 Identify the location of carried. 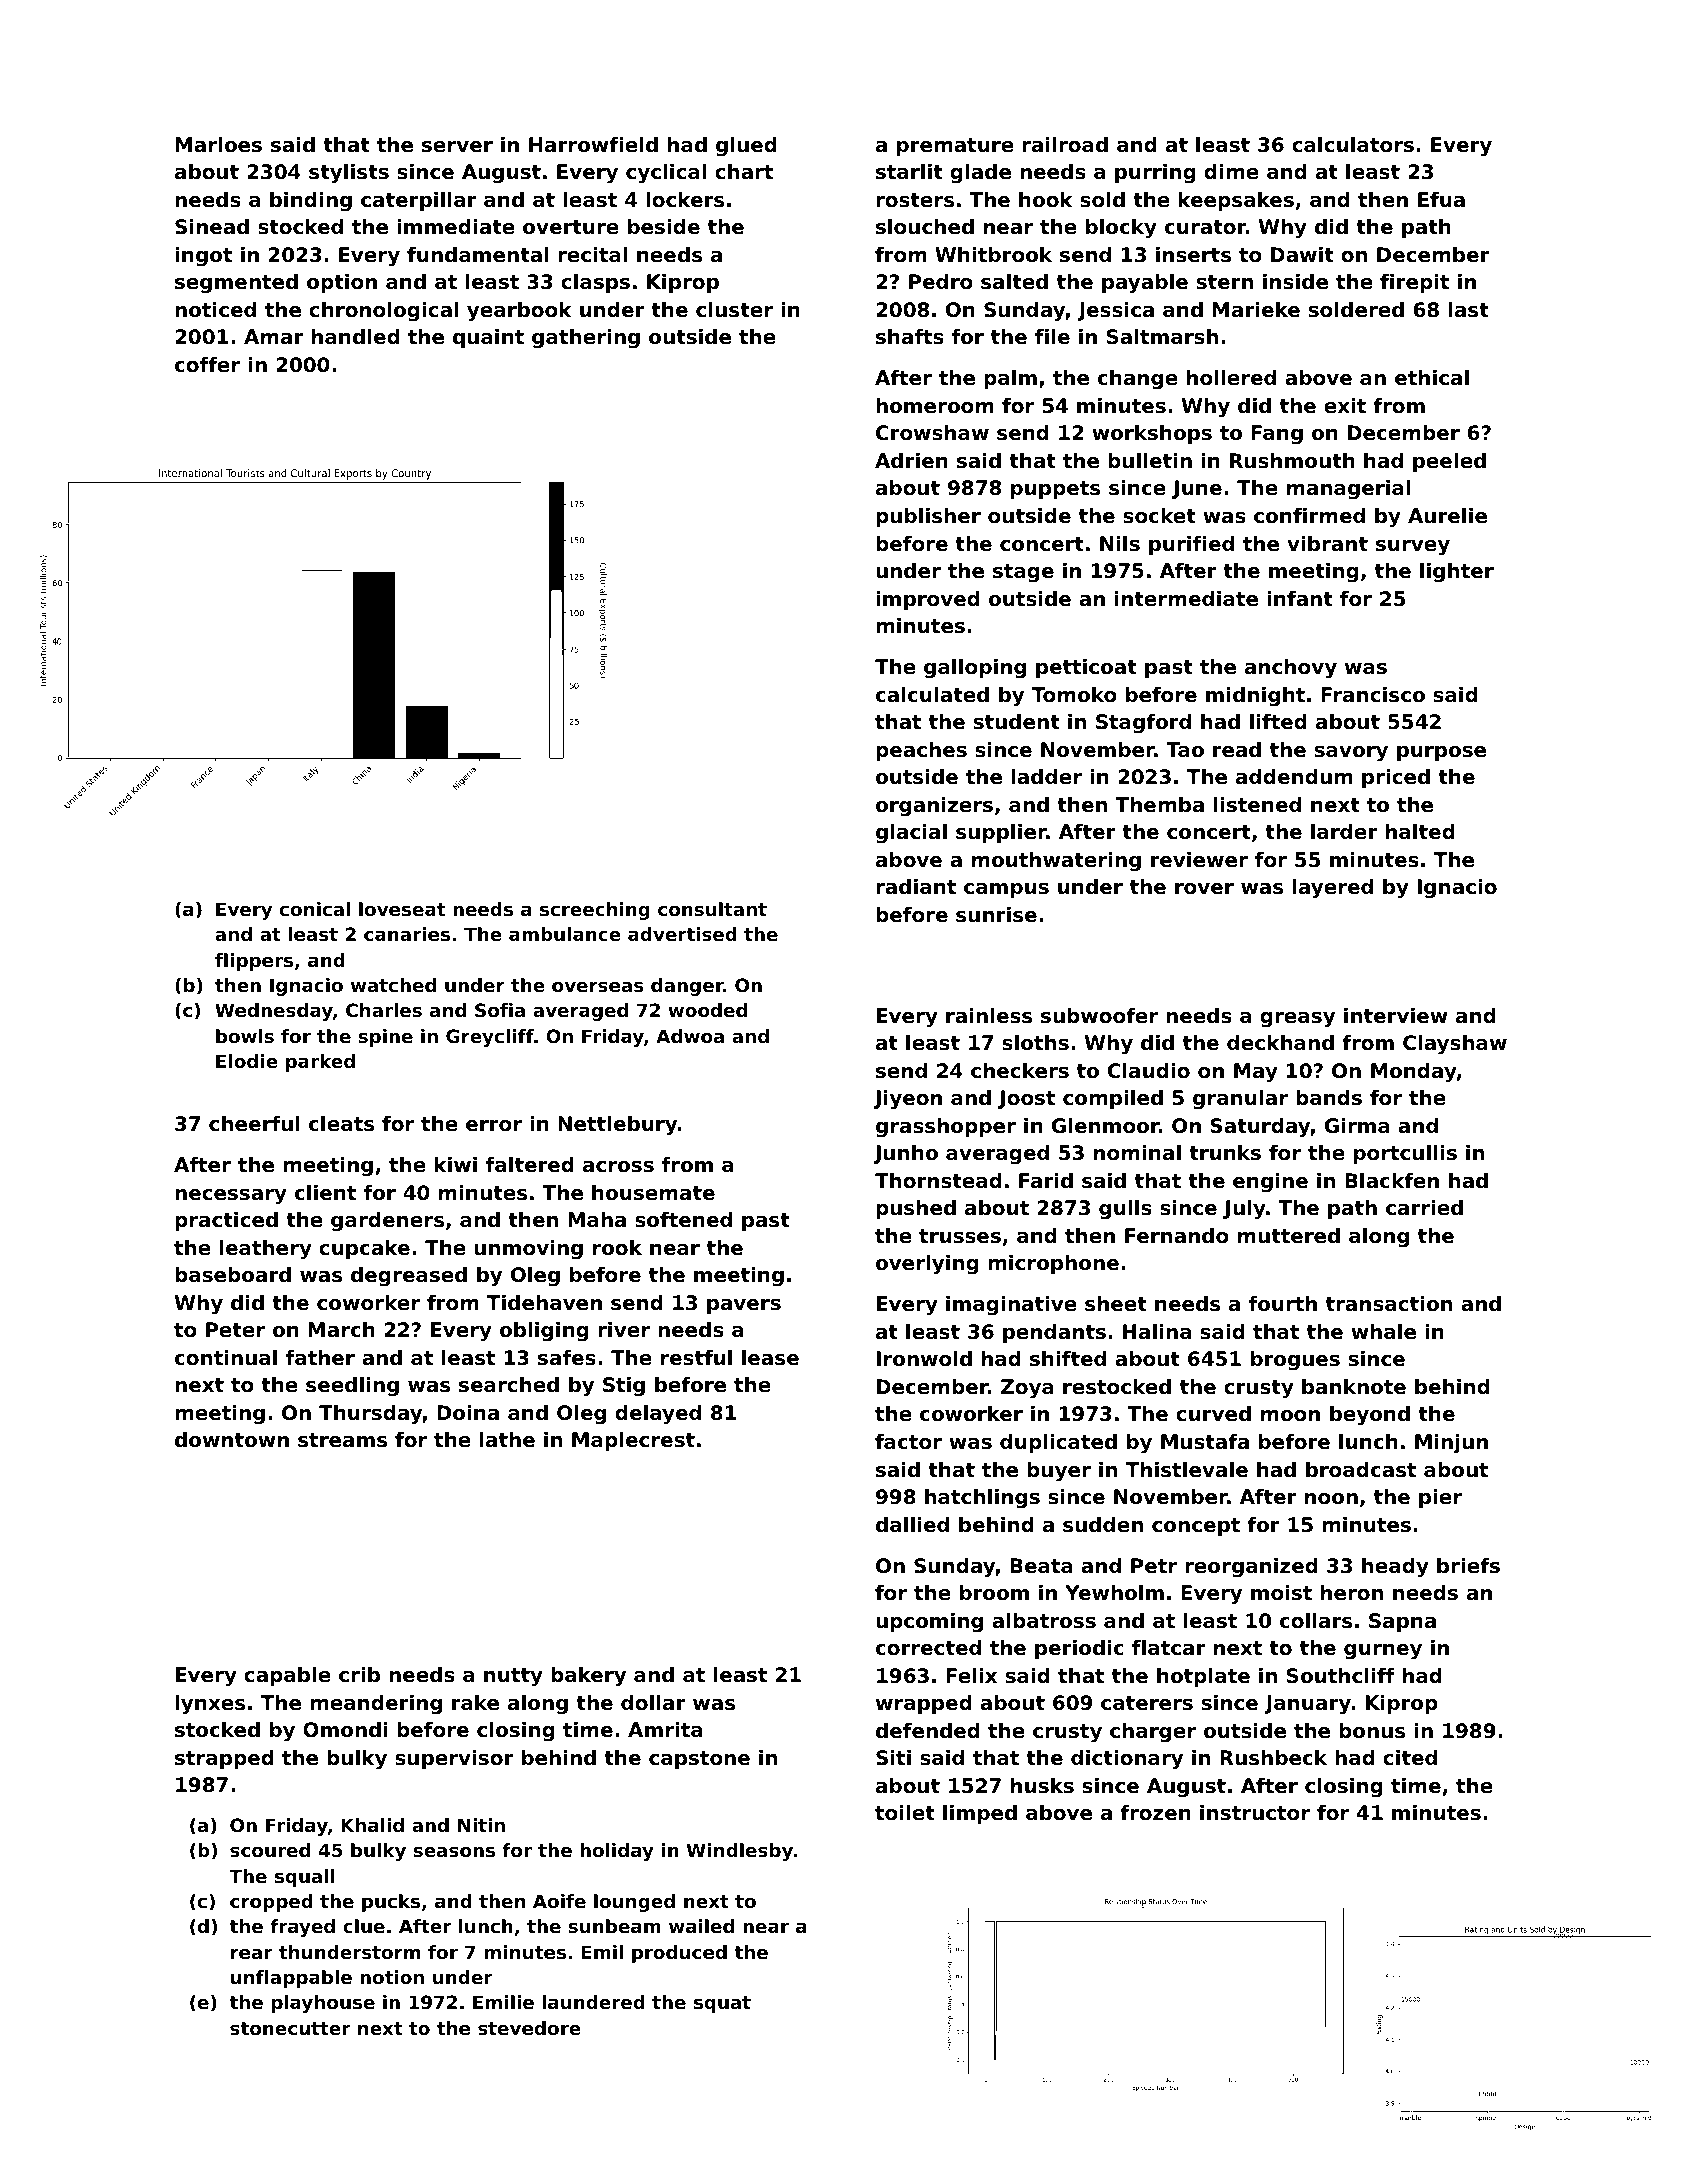
(1424, 1208).
